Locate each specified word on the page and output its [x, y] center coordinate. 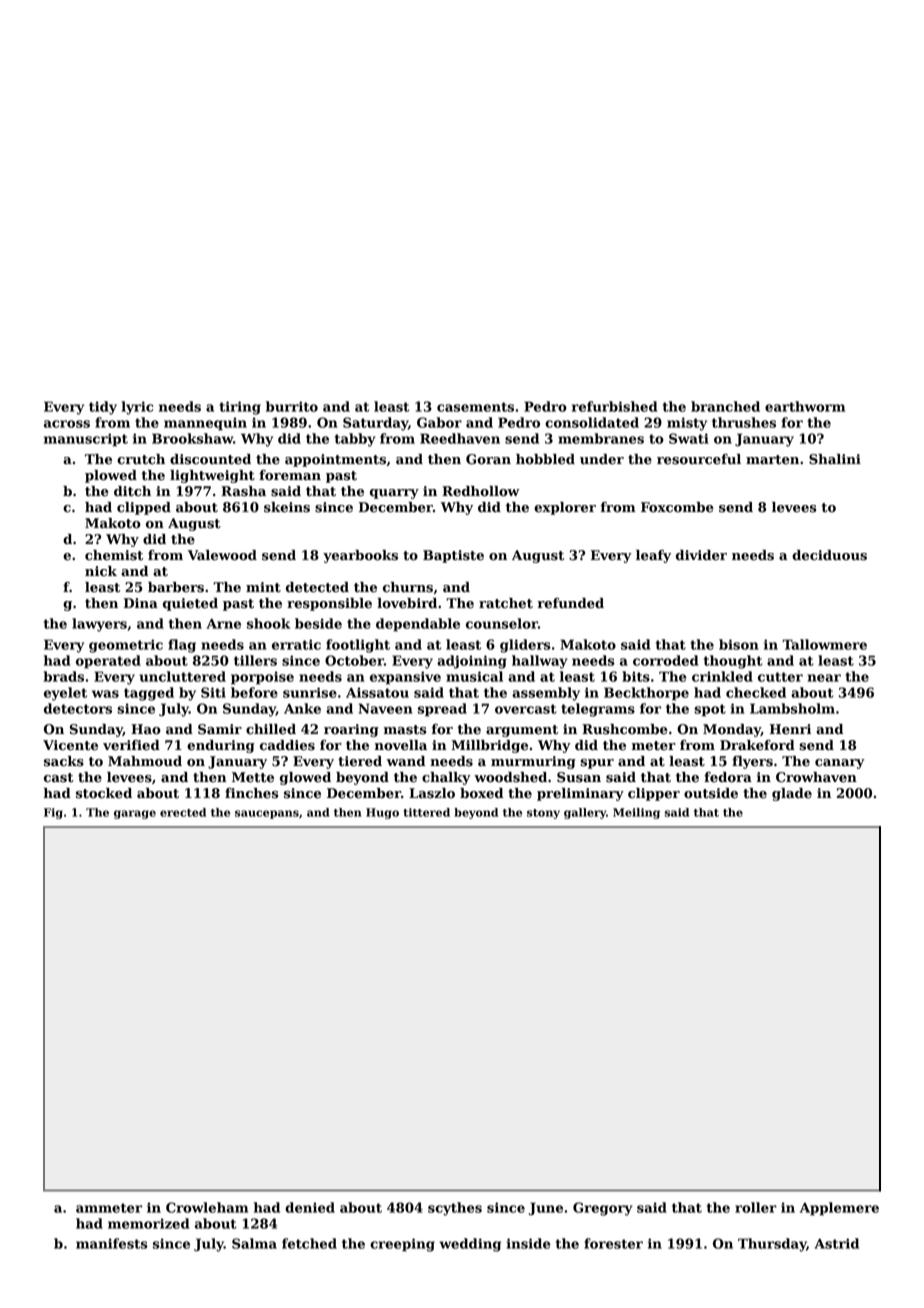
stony [543, 814]
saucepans [267, 814]
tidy [103, 408]
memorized [148, 1223]
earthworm [805, 406]
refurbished [614, 406]
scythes [455, 1209]
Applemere [839, 1209]
